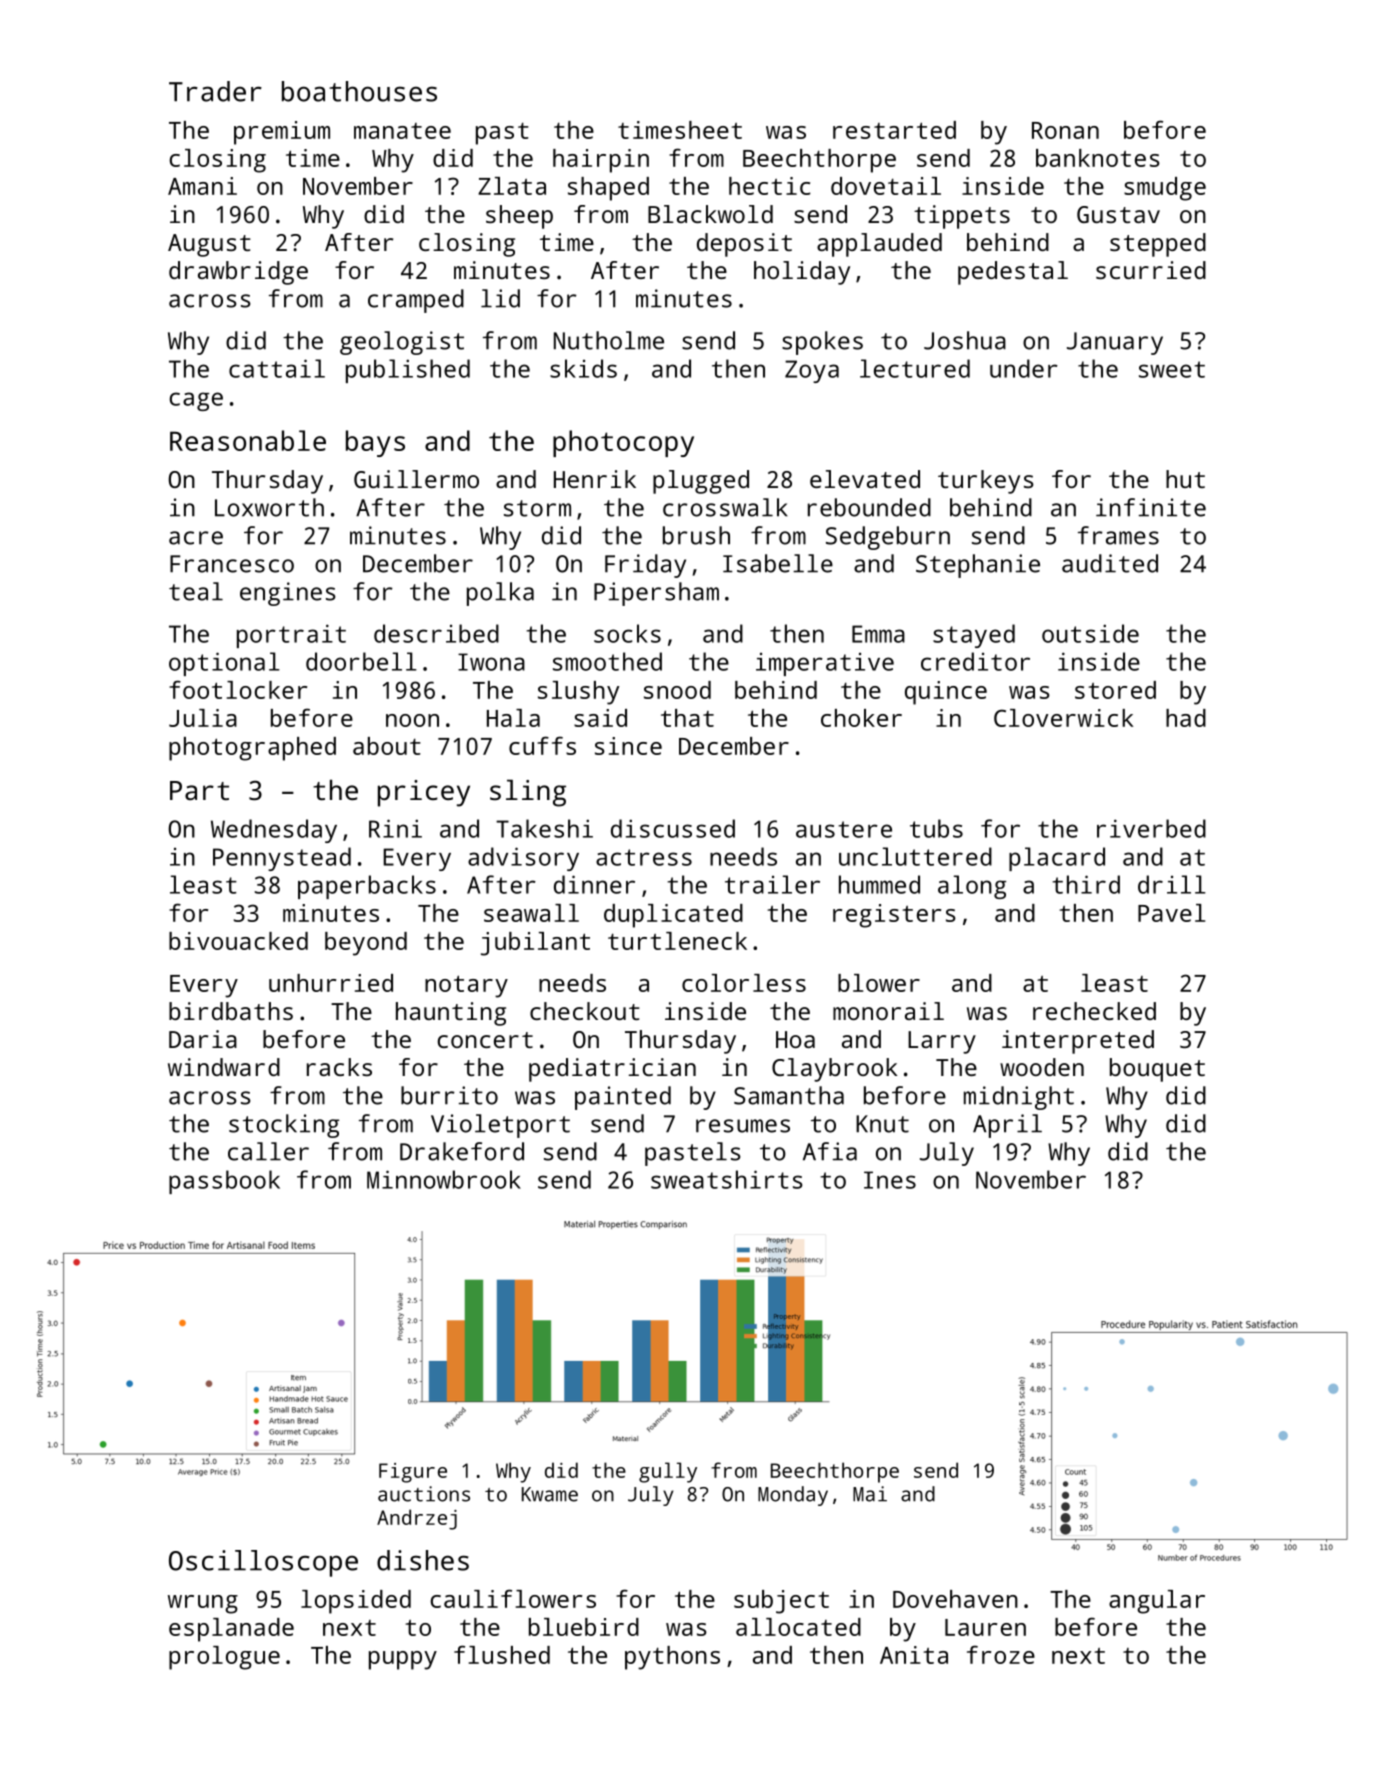  I want to click on Isabelle, so click(778, 563).
